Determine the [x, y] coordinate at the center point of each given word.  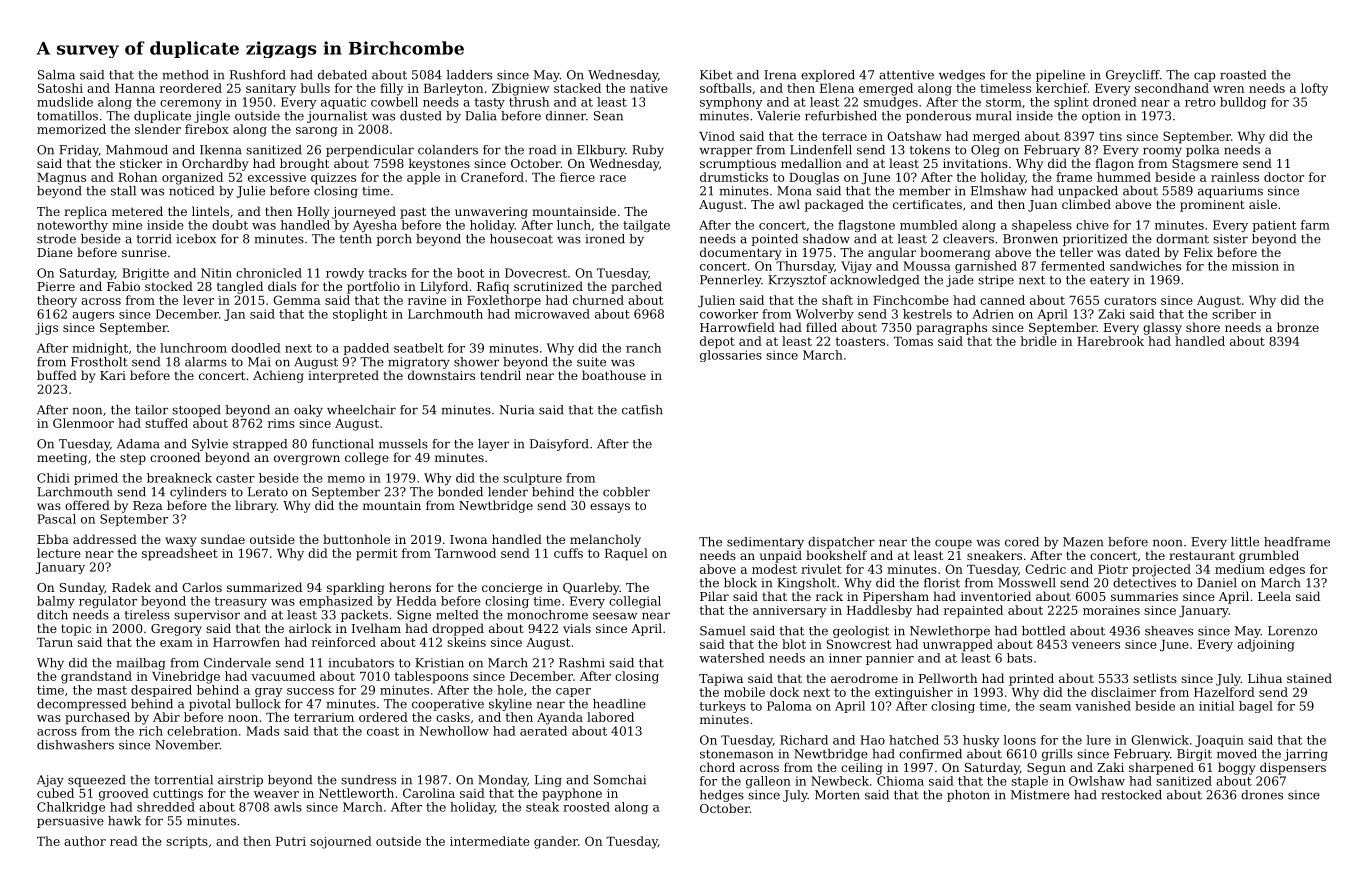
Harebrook [1110, 341]
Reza [148, 505]
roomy [1162, 152]
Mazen [1083, 542]
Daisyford [559, 445]
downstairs [441, 375]
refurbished [841, 116]
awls [288, 807]
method [185, 75]
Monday [502, 781]
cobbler [626, 492]
